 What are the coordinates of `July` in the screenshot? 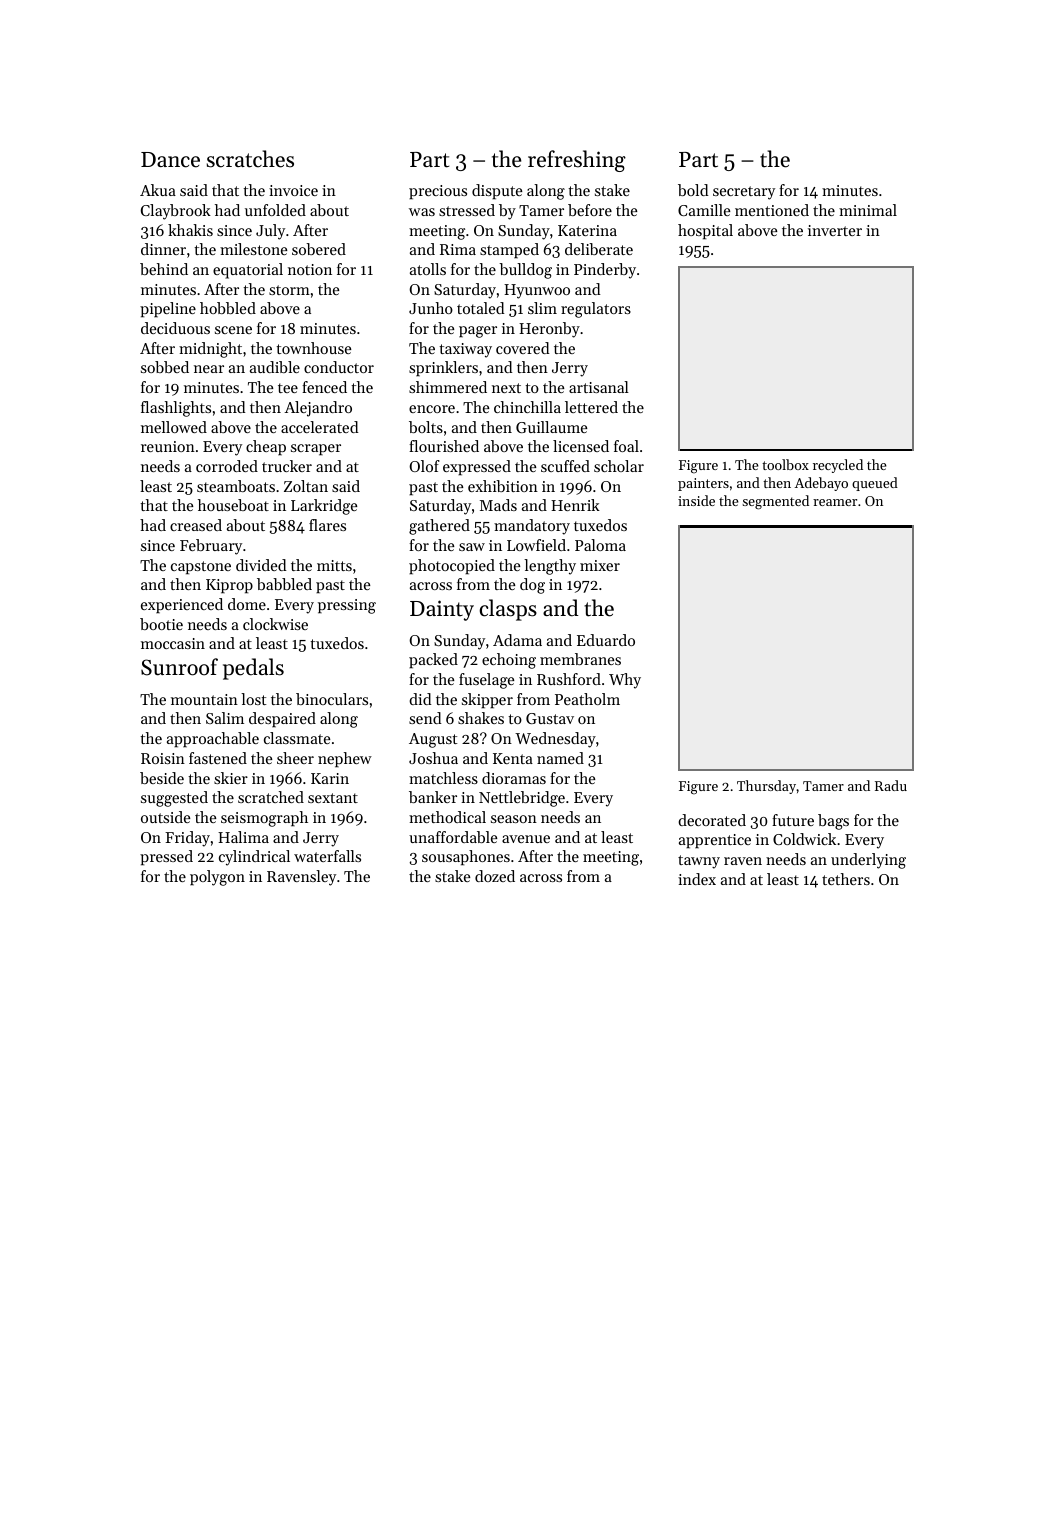 It's located at (270, 232).
